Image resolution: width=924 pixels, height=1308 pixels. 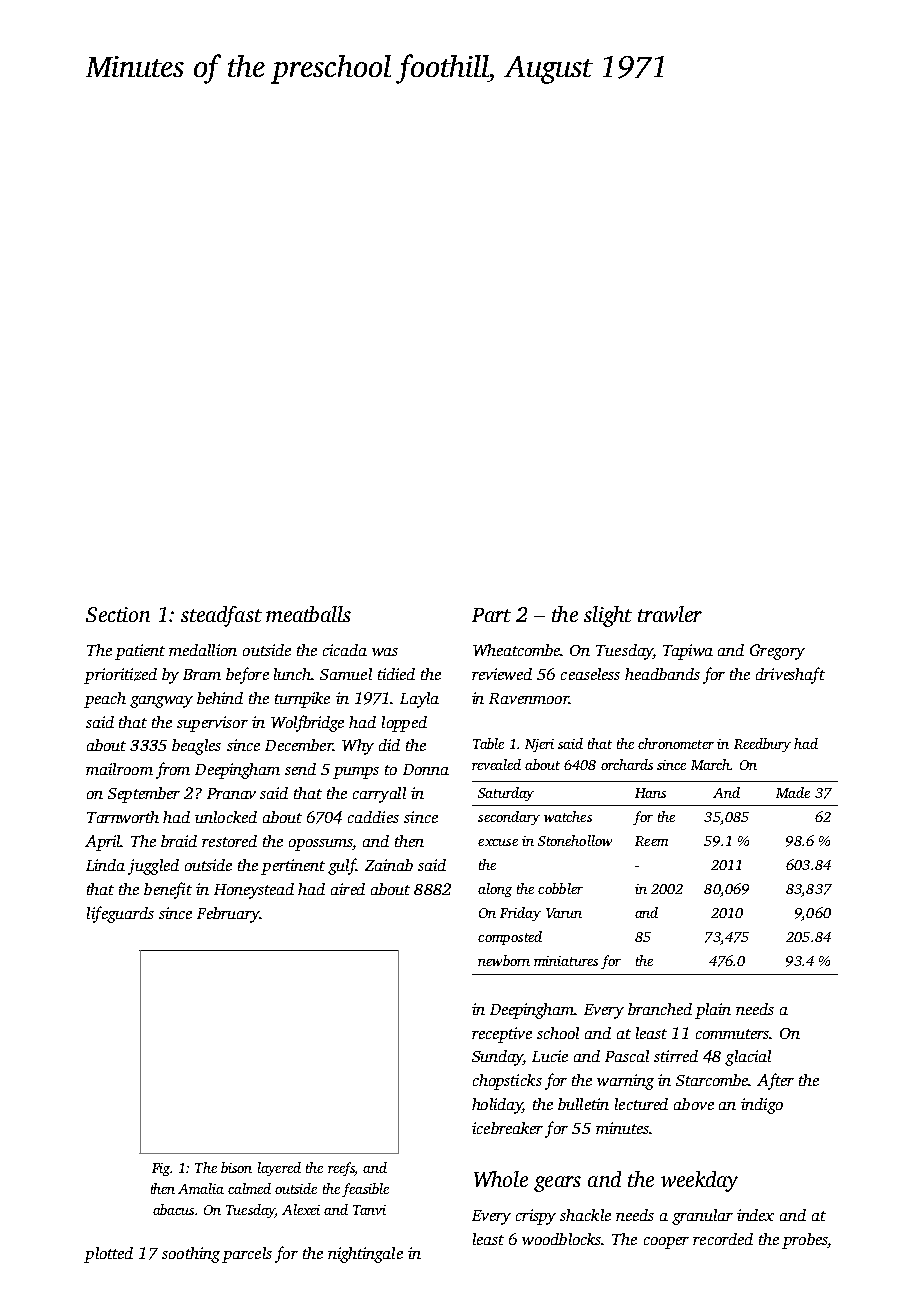 I want to click on Section, so click(x=118, y=614).
